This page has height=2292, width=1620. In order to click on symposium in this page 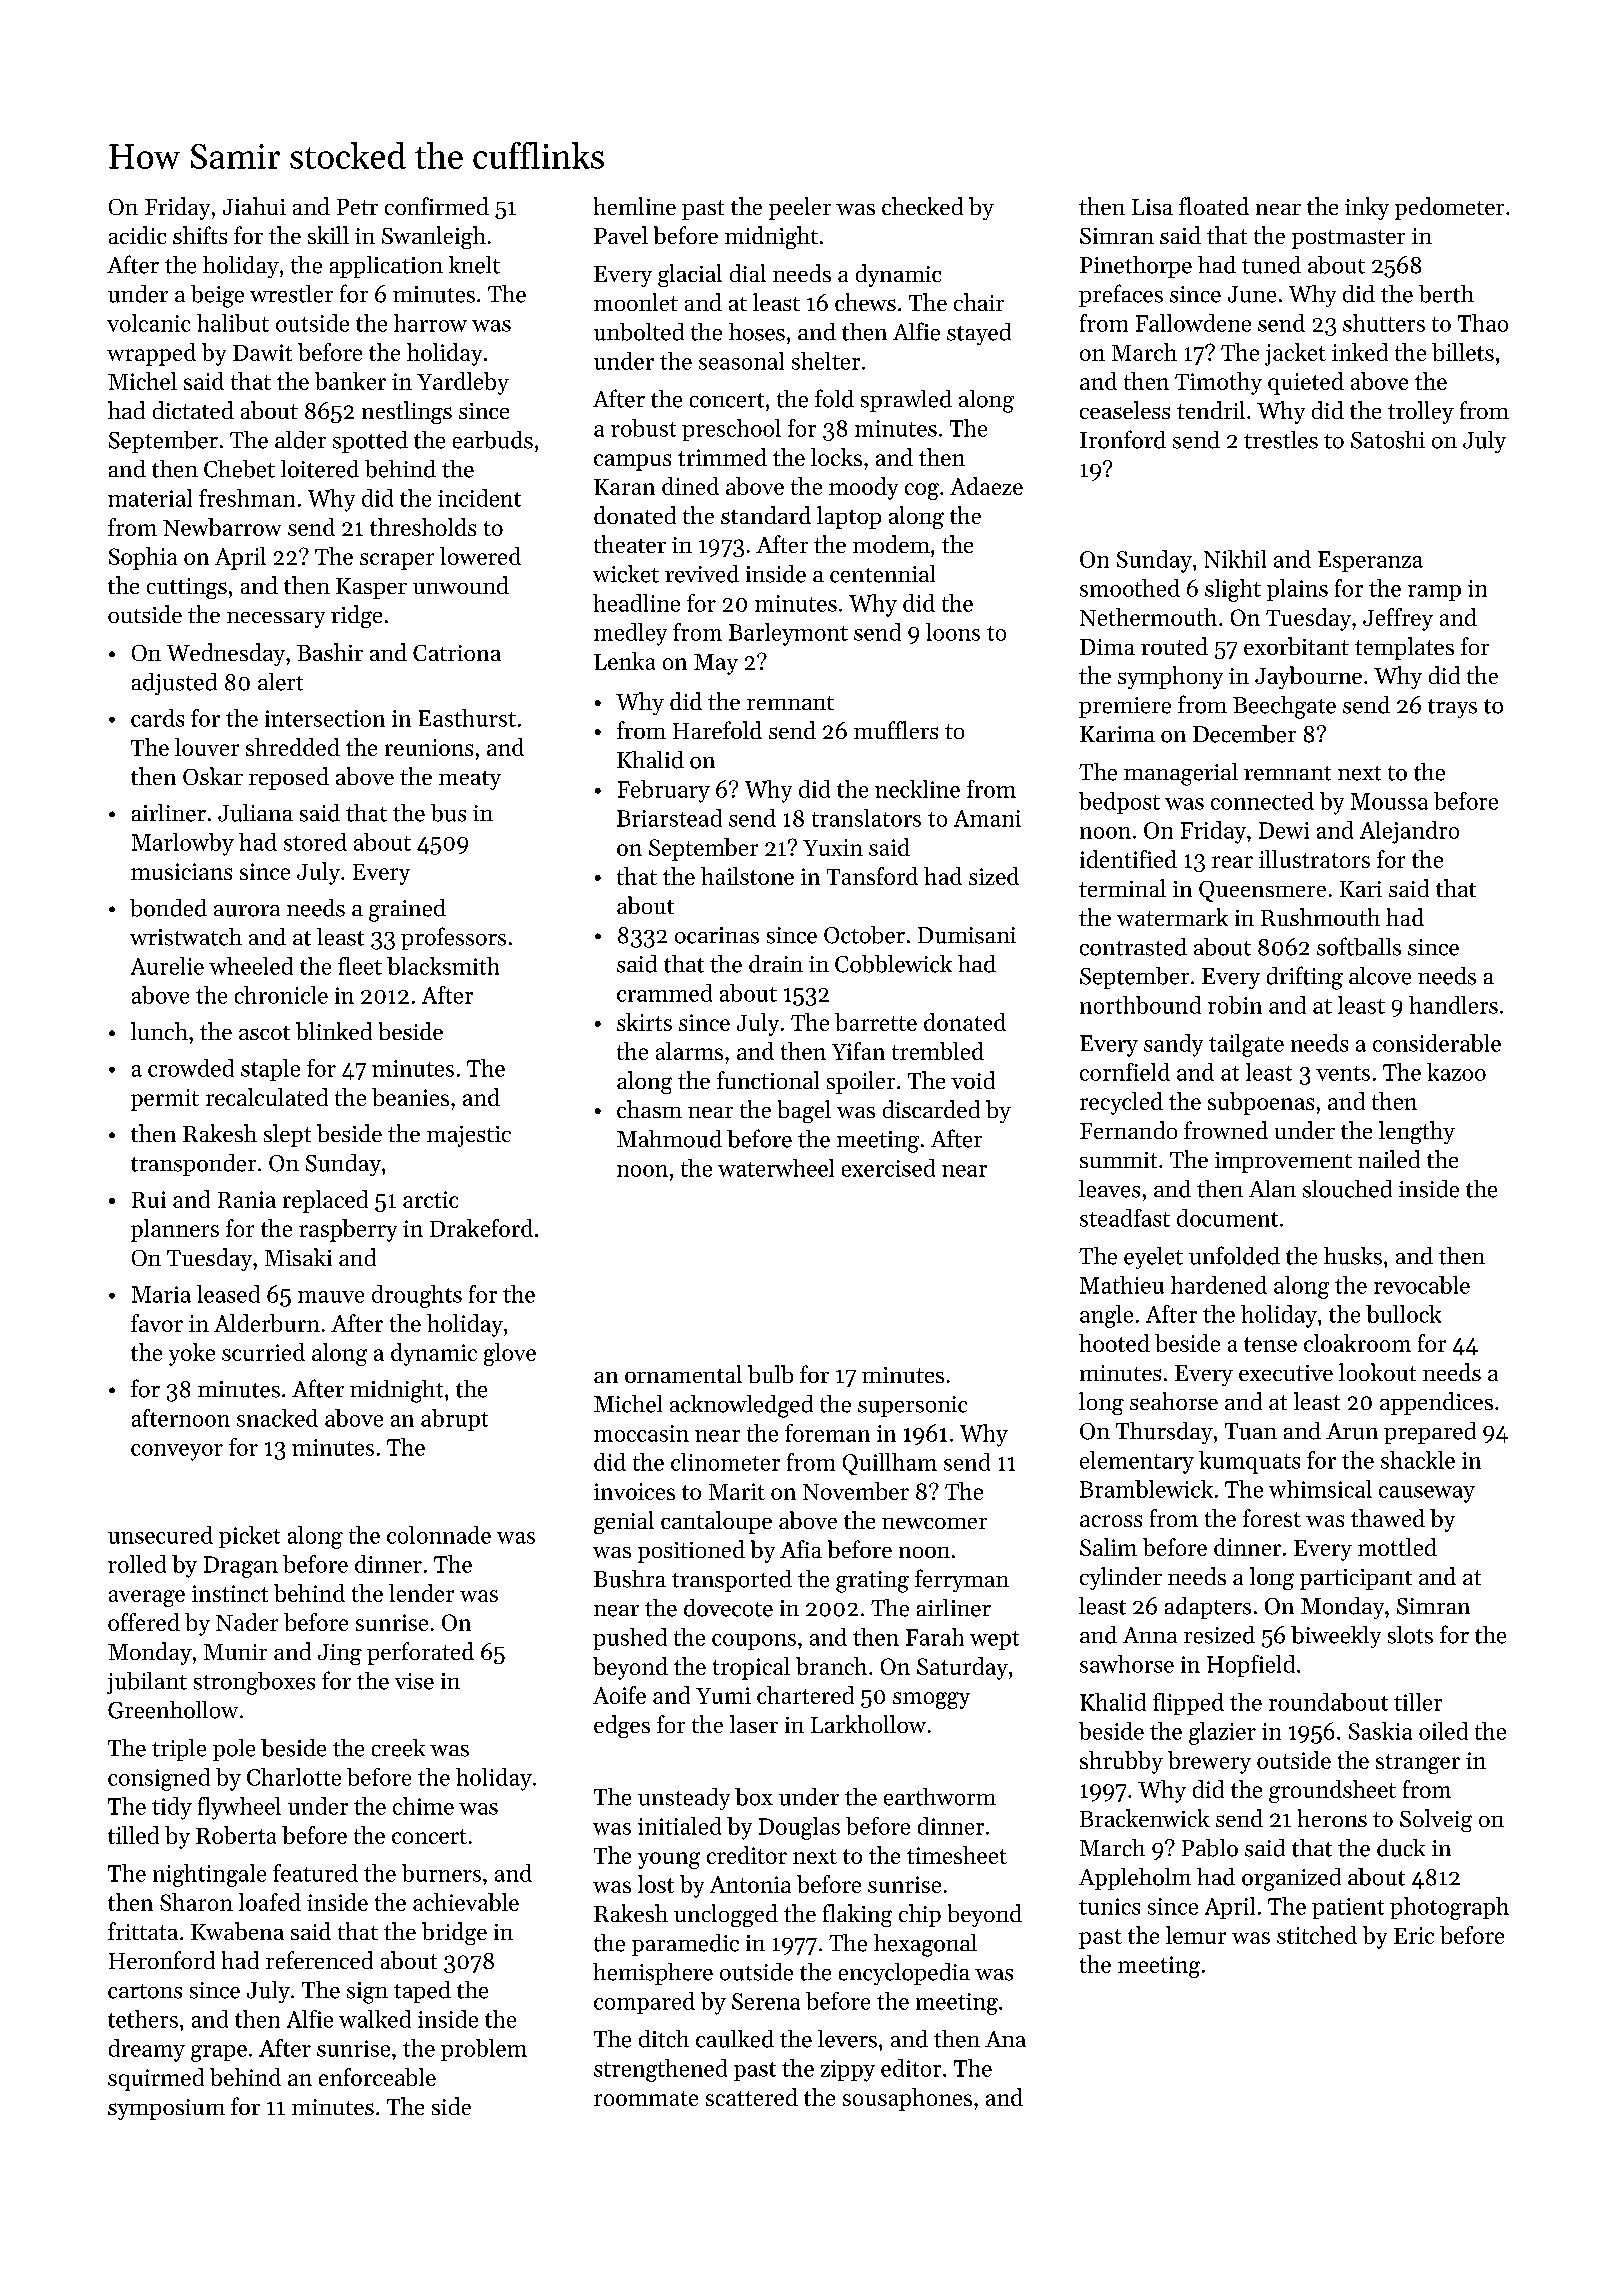, I will do `click(166, 2109)`.
